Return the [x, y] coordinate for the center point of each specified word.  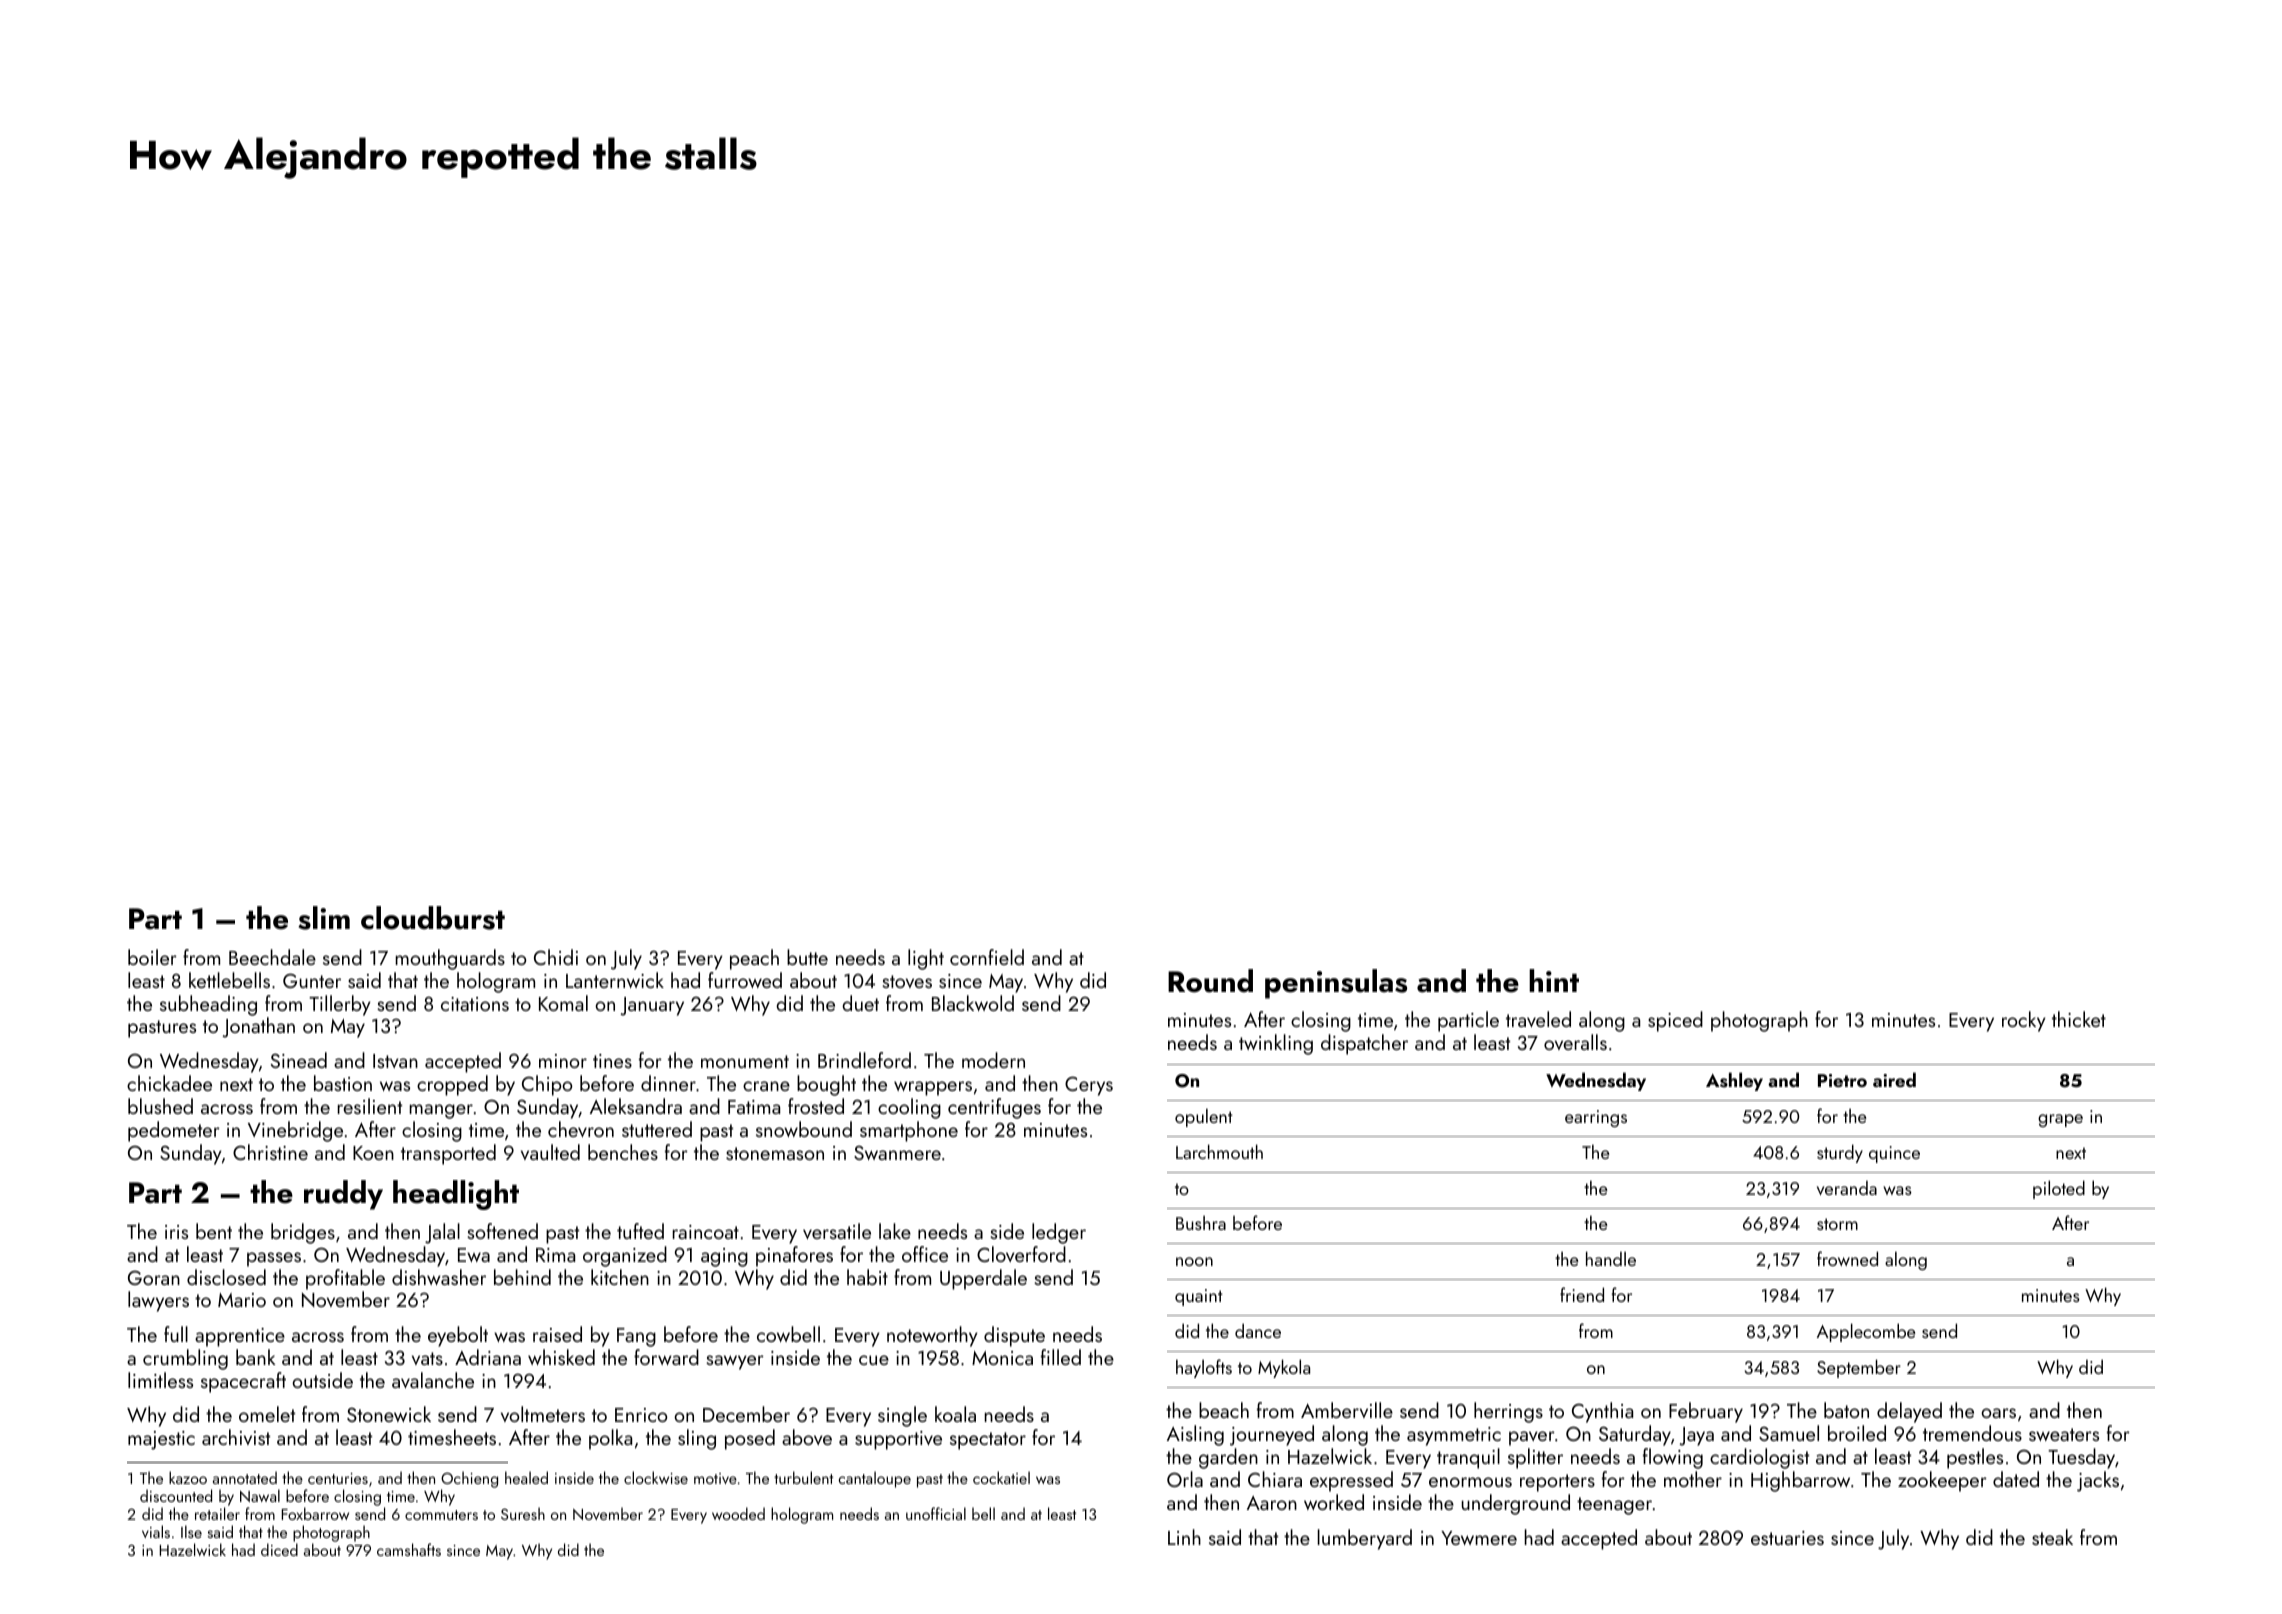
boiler [152, 957]
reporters [1557, 1483]
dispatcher [1364, 1044]
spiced [1675, 1021]
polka [610, 1439]
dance [1258, 1330]
